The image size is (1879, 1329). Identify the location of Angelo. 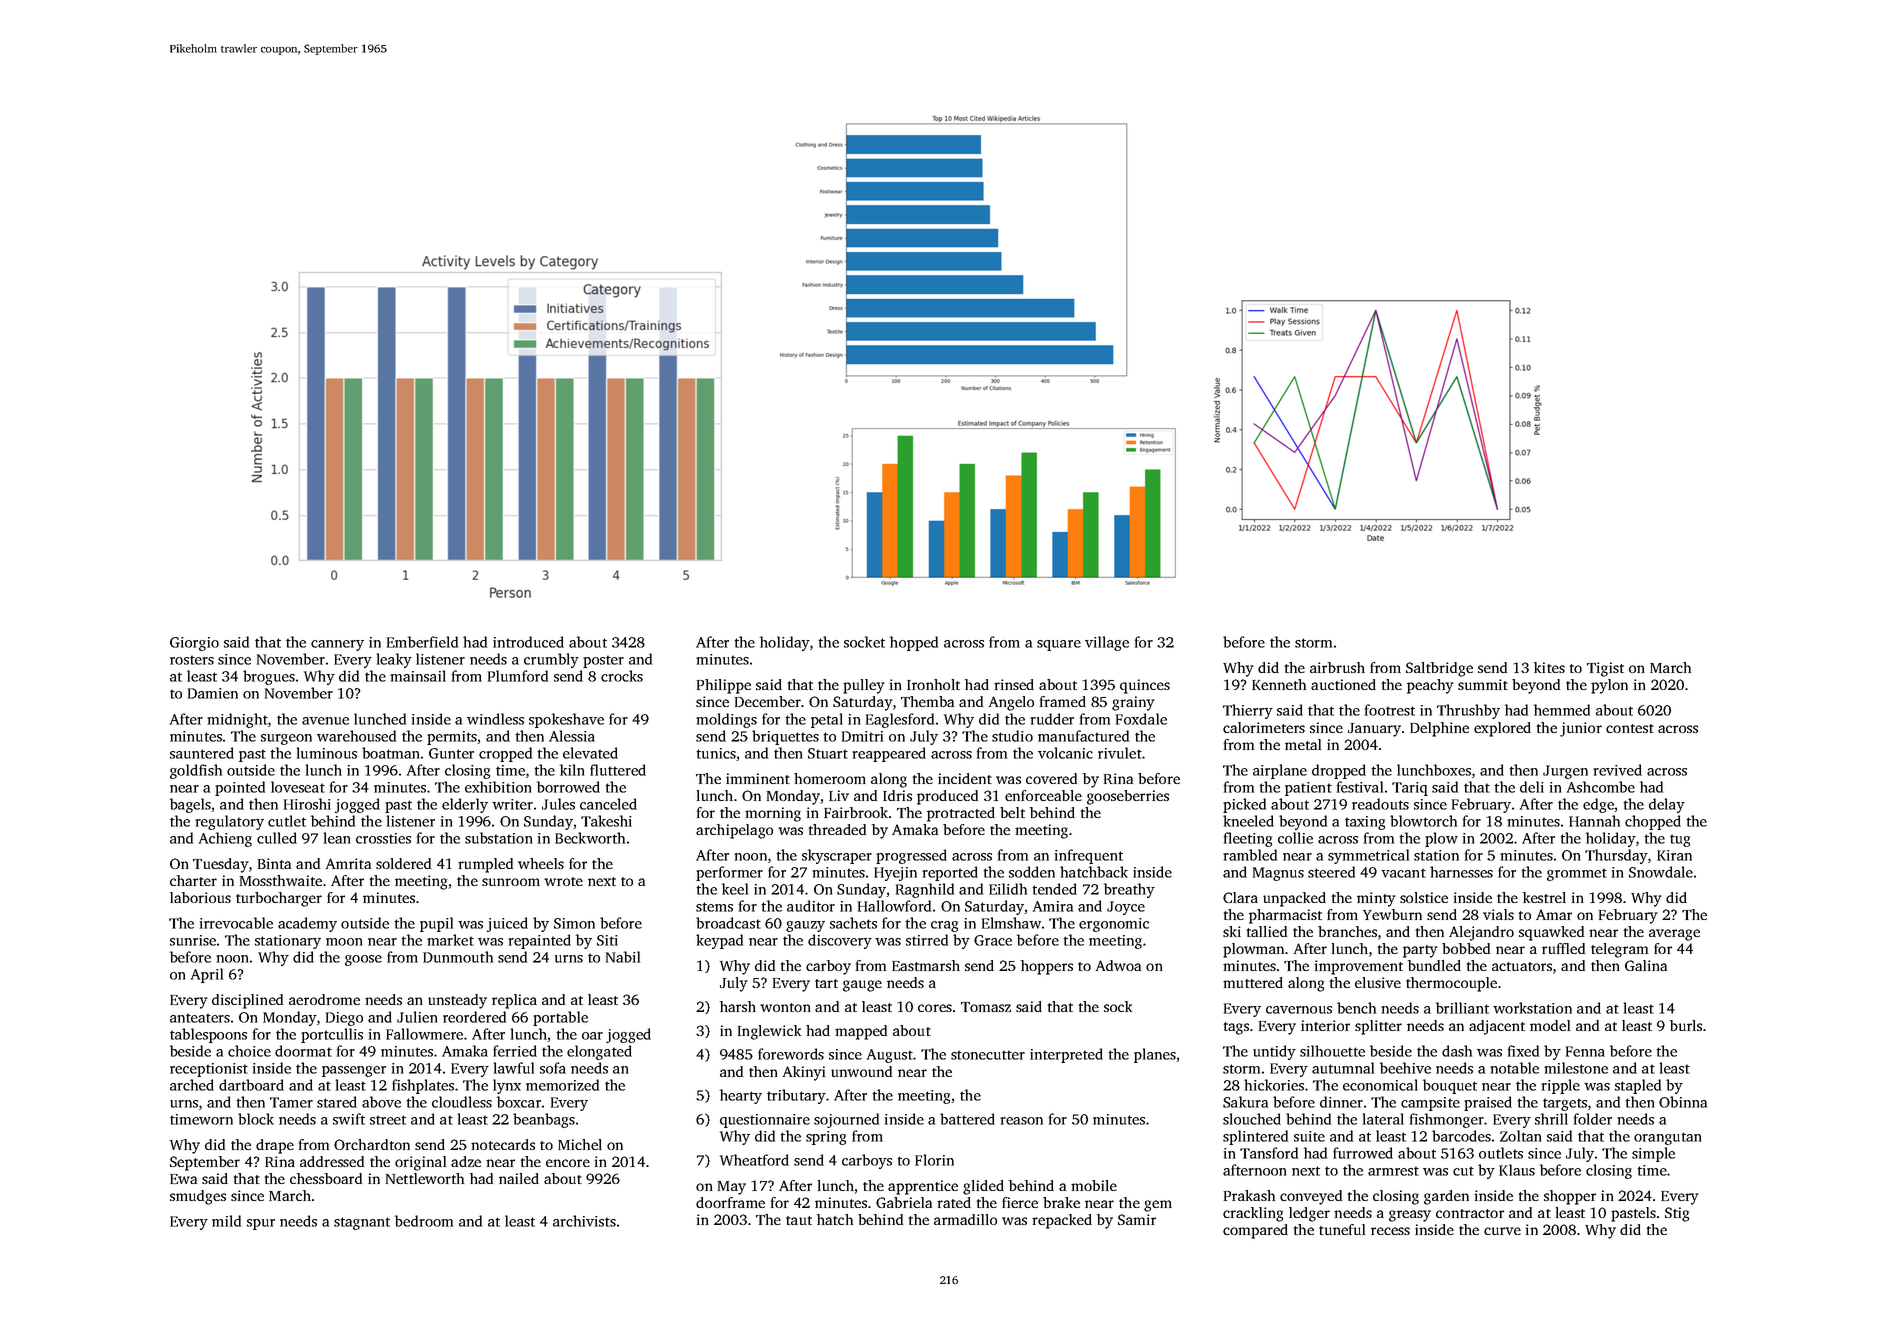
(1011, 703).
